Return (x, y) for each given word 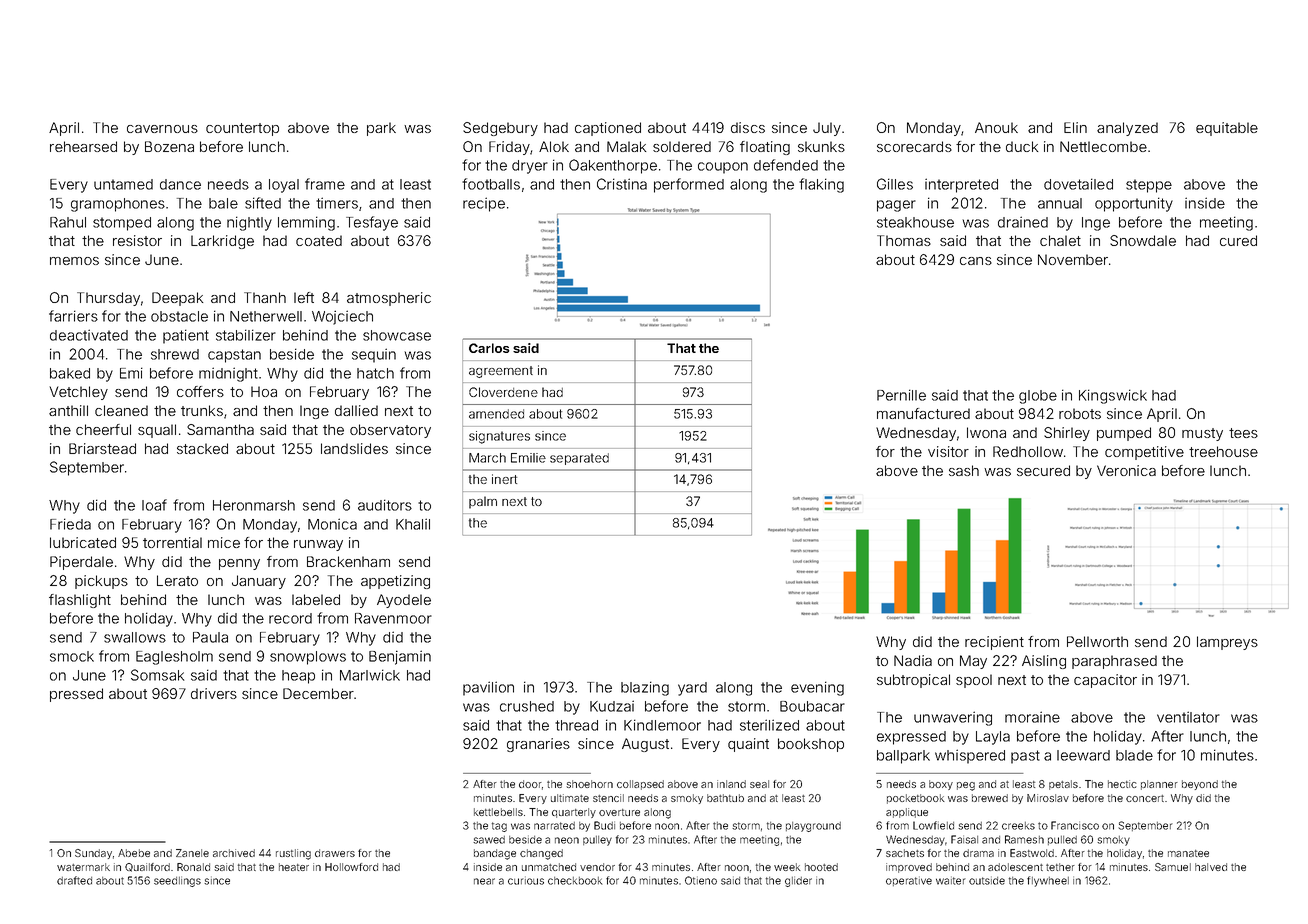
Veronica (1126, 470)
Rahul (68, 222)
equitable (1227, 129)
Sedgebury (500, 129)
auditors (385, 505)
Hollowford (351, 867)
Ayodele (404, 601)
